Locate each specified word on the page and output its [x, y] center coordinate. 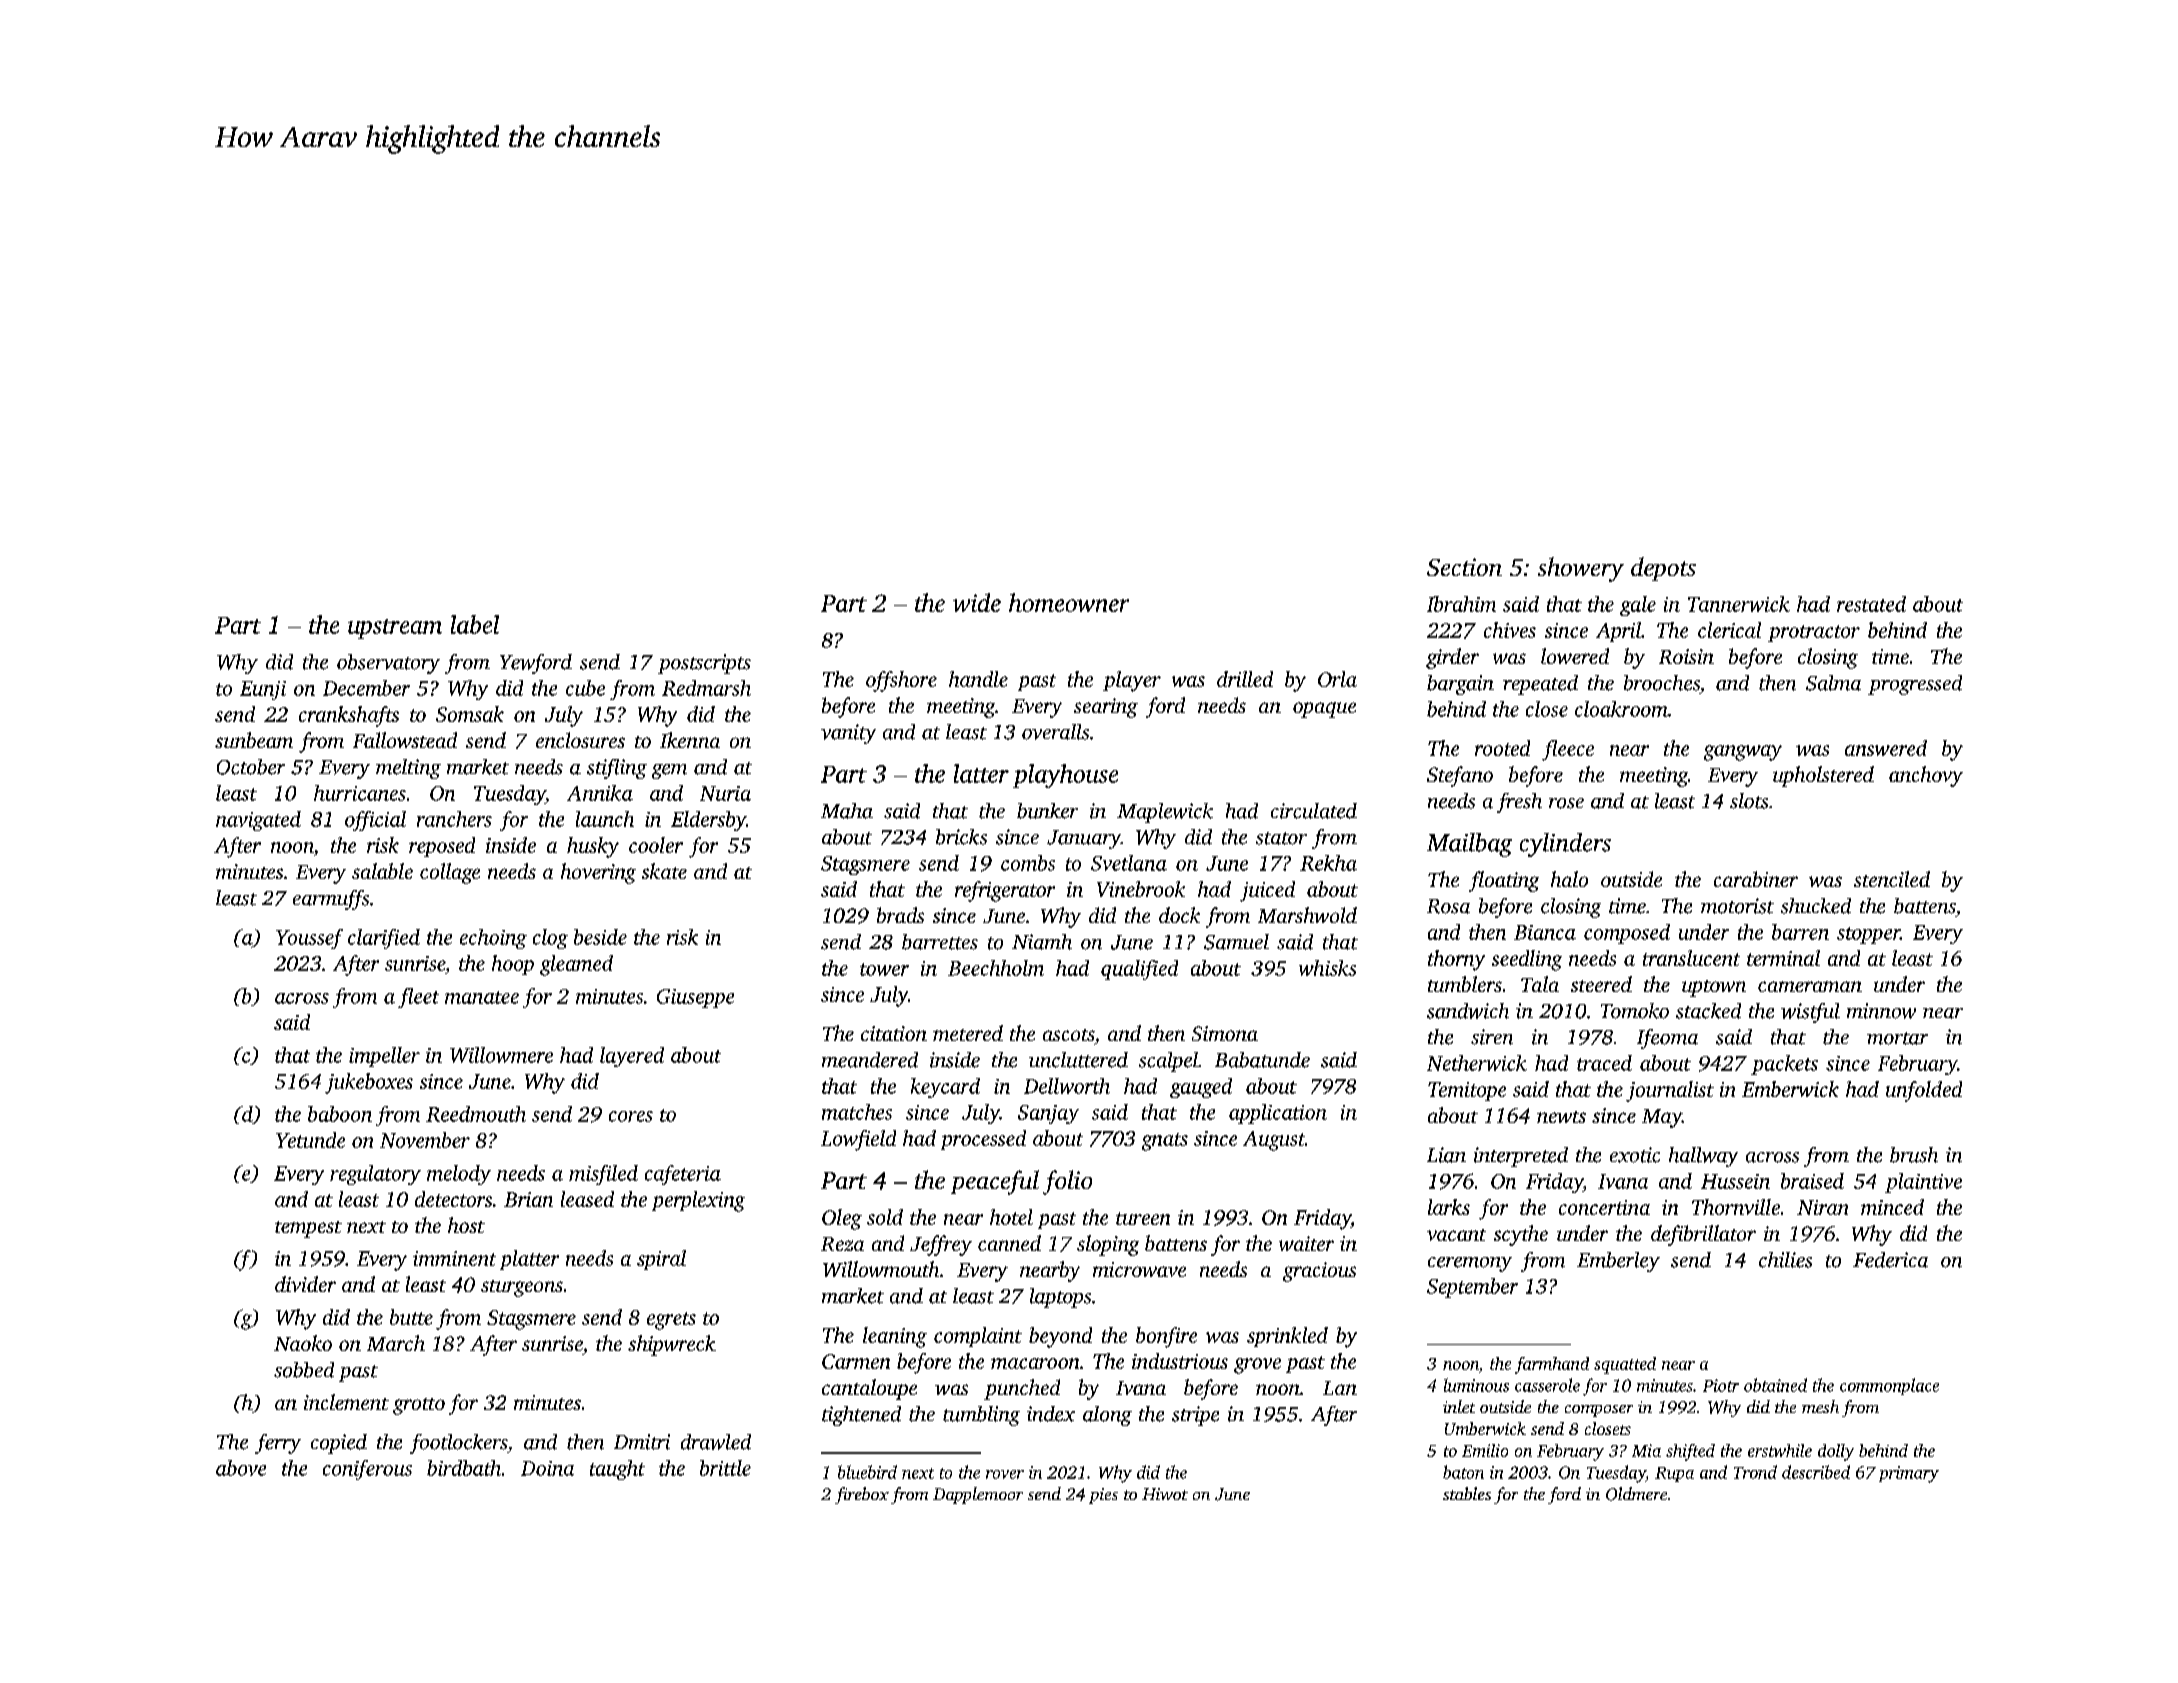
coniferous [367, 1470]
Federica [1890, 1260]
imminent [454, 1258]
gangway [1743, 753]
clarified [384, 939]
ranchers [454, 819]
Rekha [1328, 863]
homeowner [1069, 602]
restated [1871, 604]
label [475, 624]
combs [1028, 863]
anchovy [1926, 776]
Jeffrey [941, 1245]
